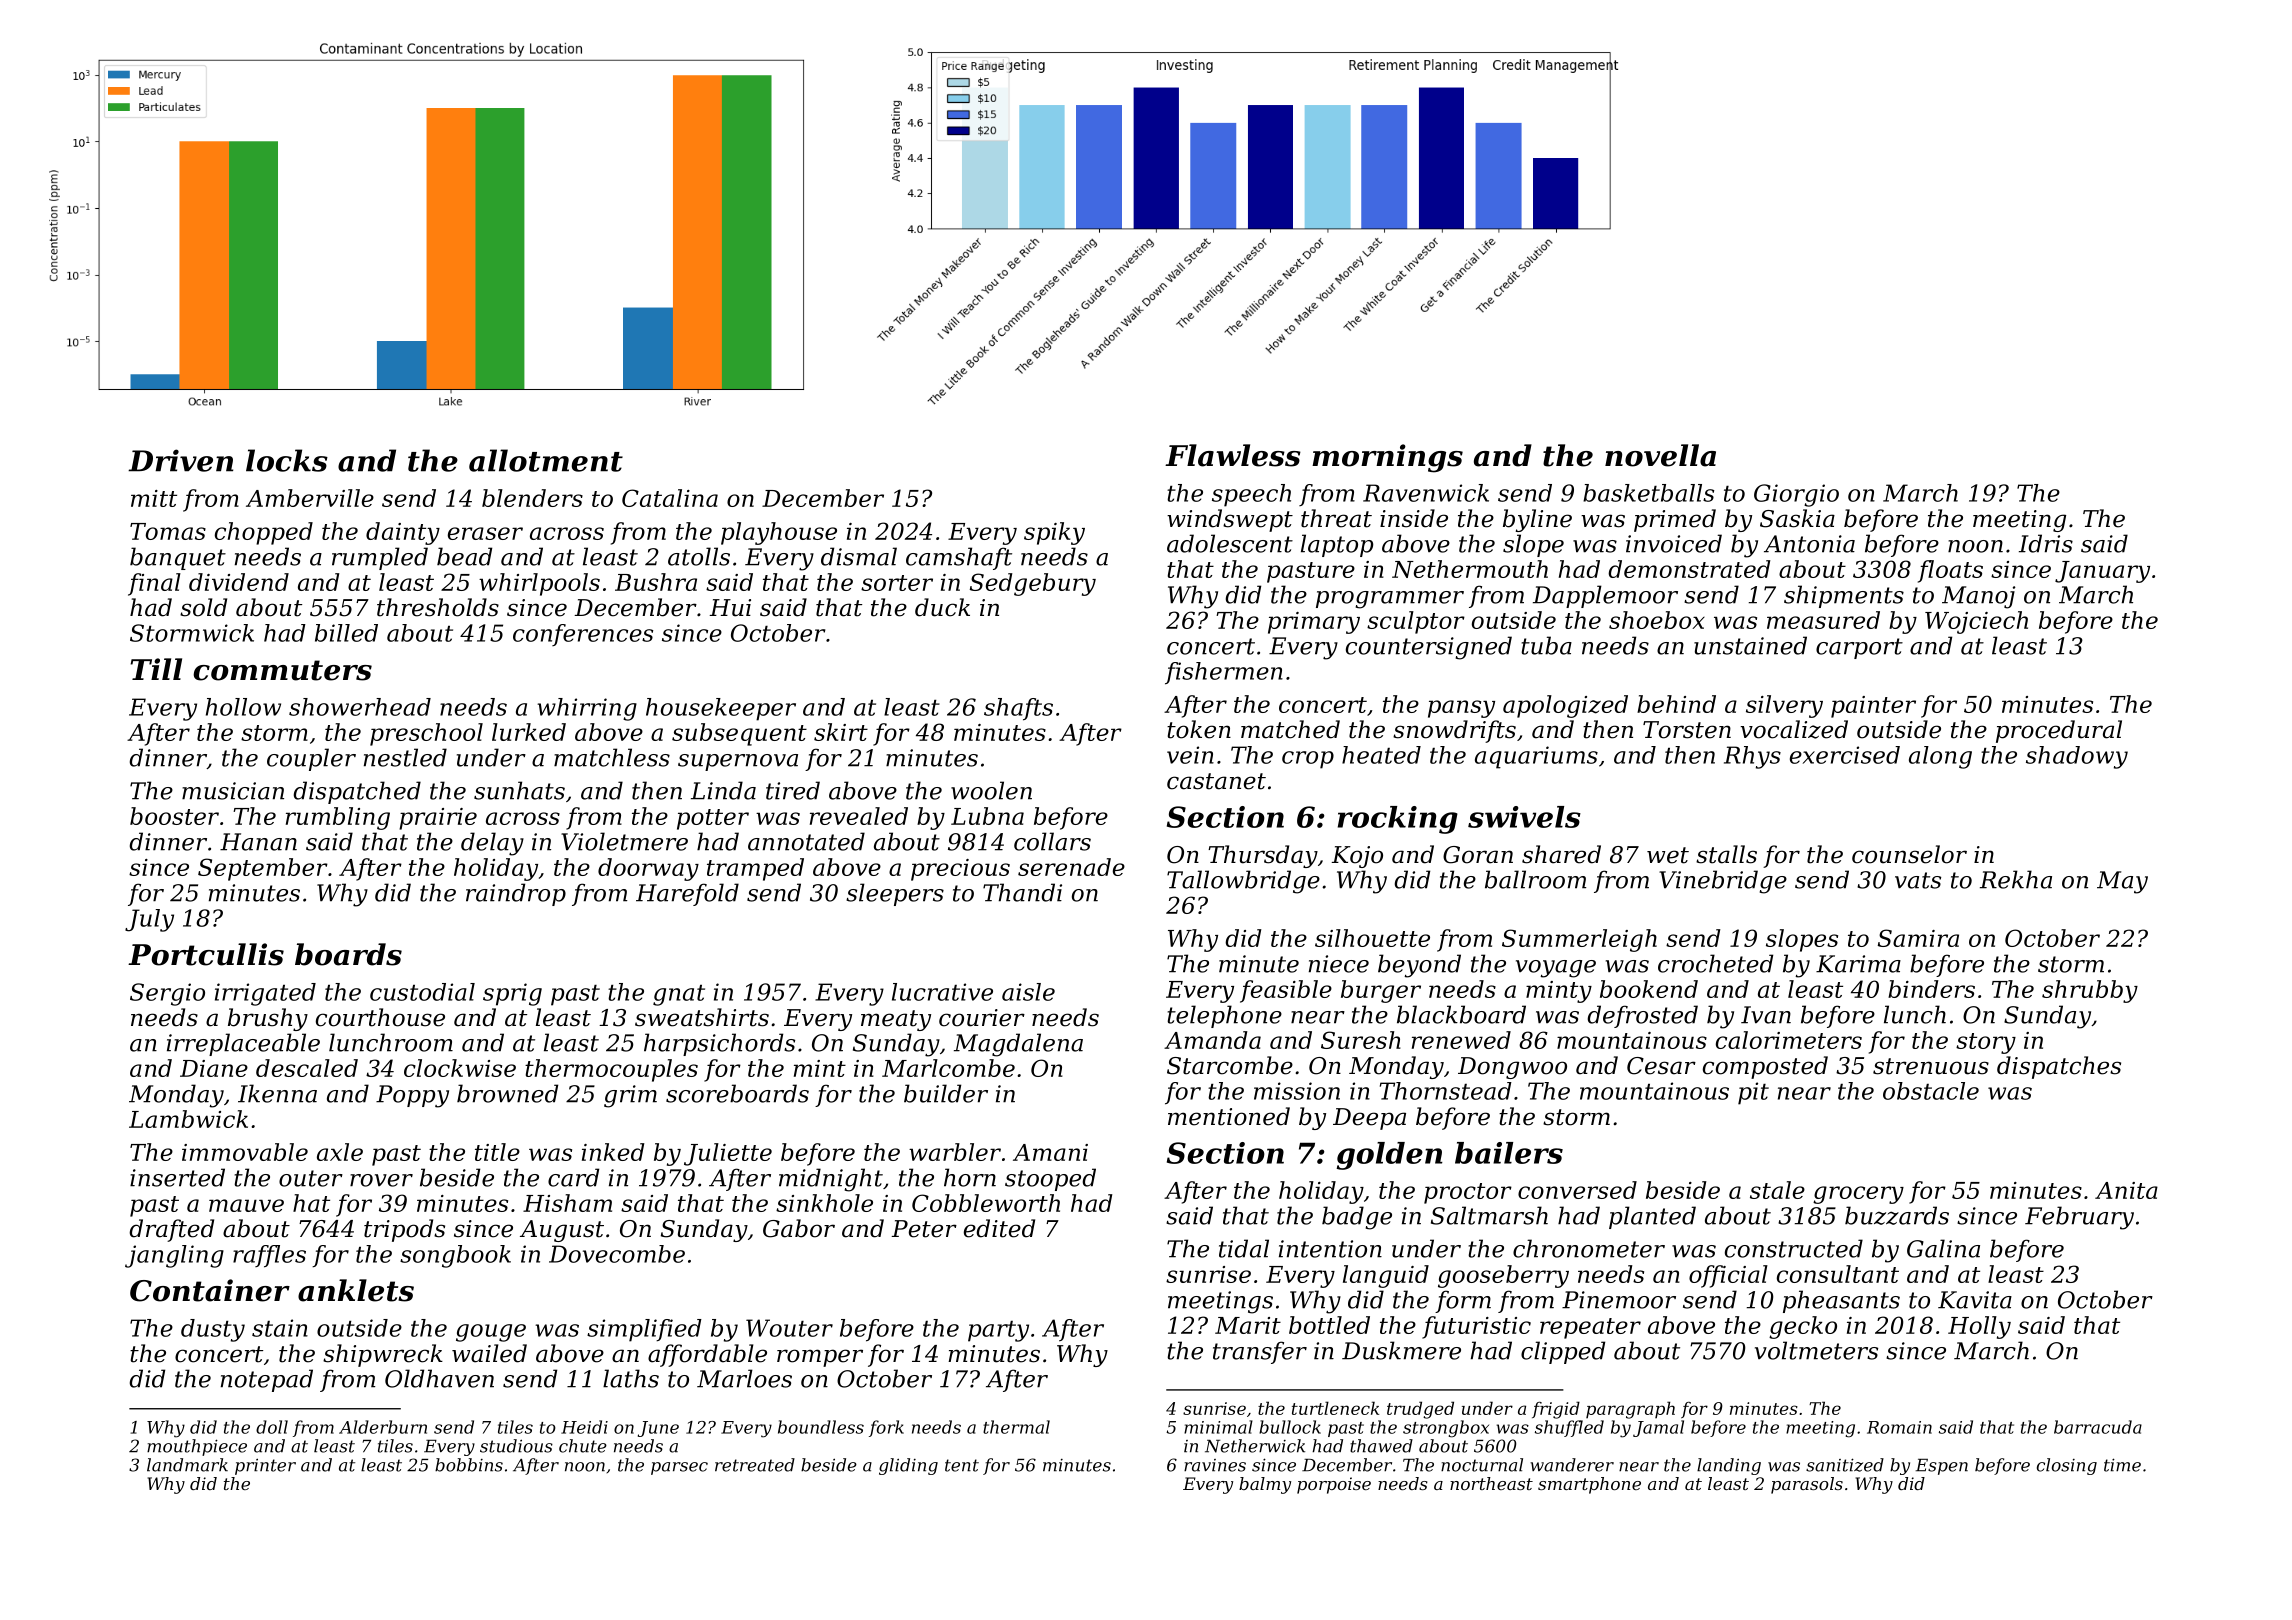 This page has height=1620, width=2292. Describe the element at coordinates (1931, 1091) in the page. I see `obstacle` at that location.
